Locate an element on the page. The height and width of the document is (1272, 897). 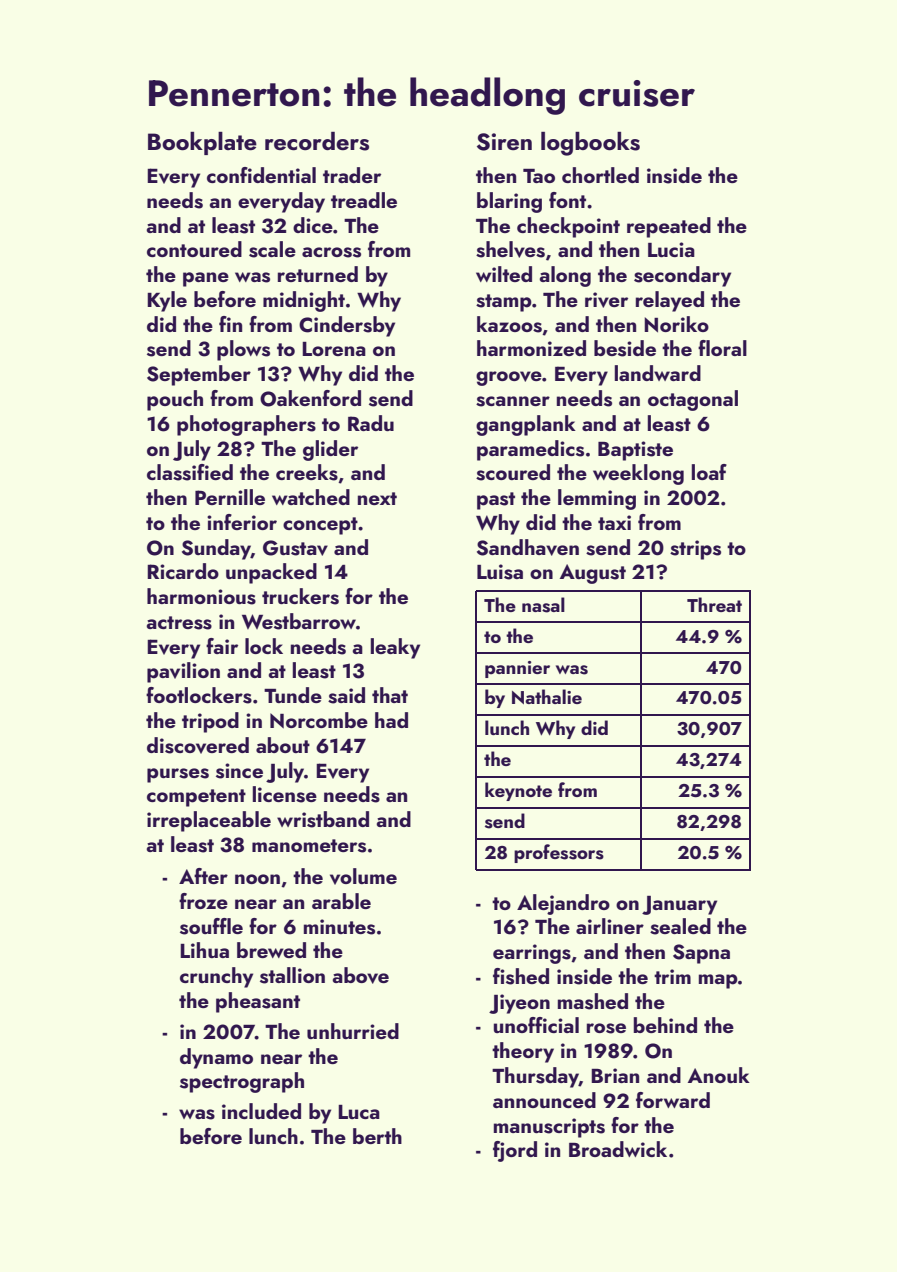
Siren is located at coordinates (504, 142).
